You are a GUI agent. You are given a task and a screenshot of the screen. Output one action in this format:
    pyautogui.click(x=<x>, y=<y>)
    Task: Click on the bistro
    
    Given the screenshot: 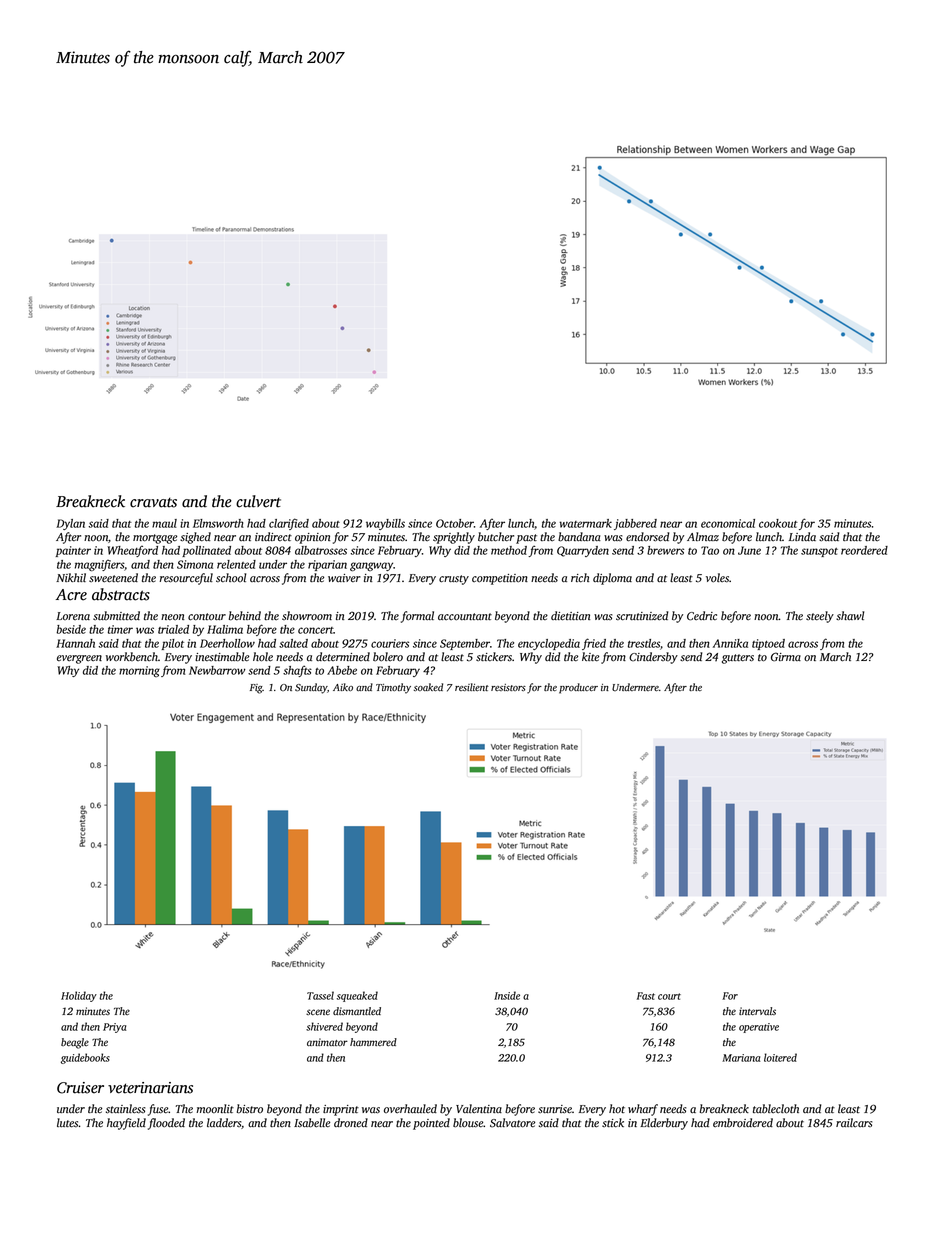 What is the action you would take?
    pyautogui.click(x=250, y=1109)
